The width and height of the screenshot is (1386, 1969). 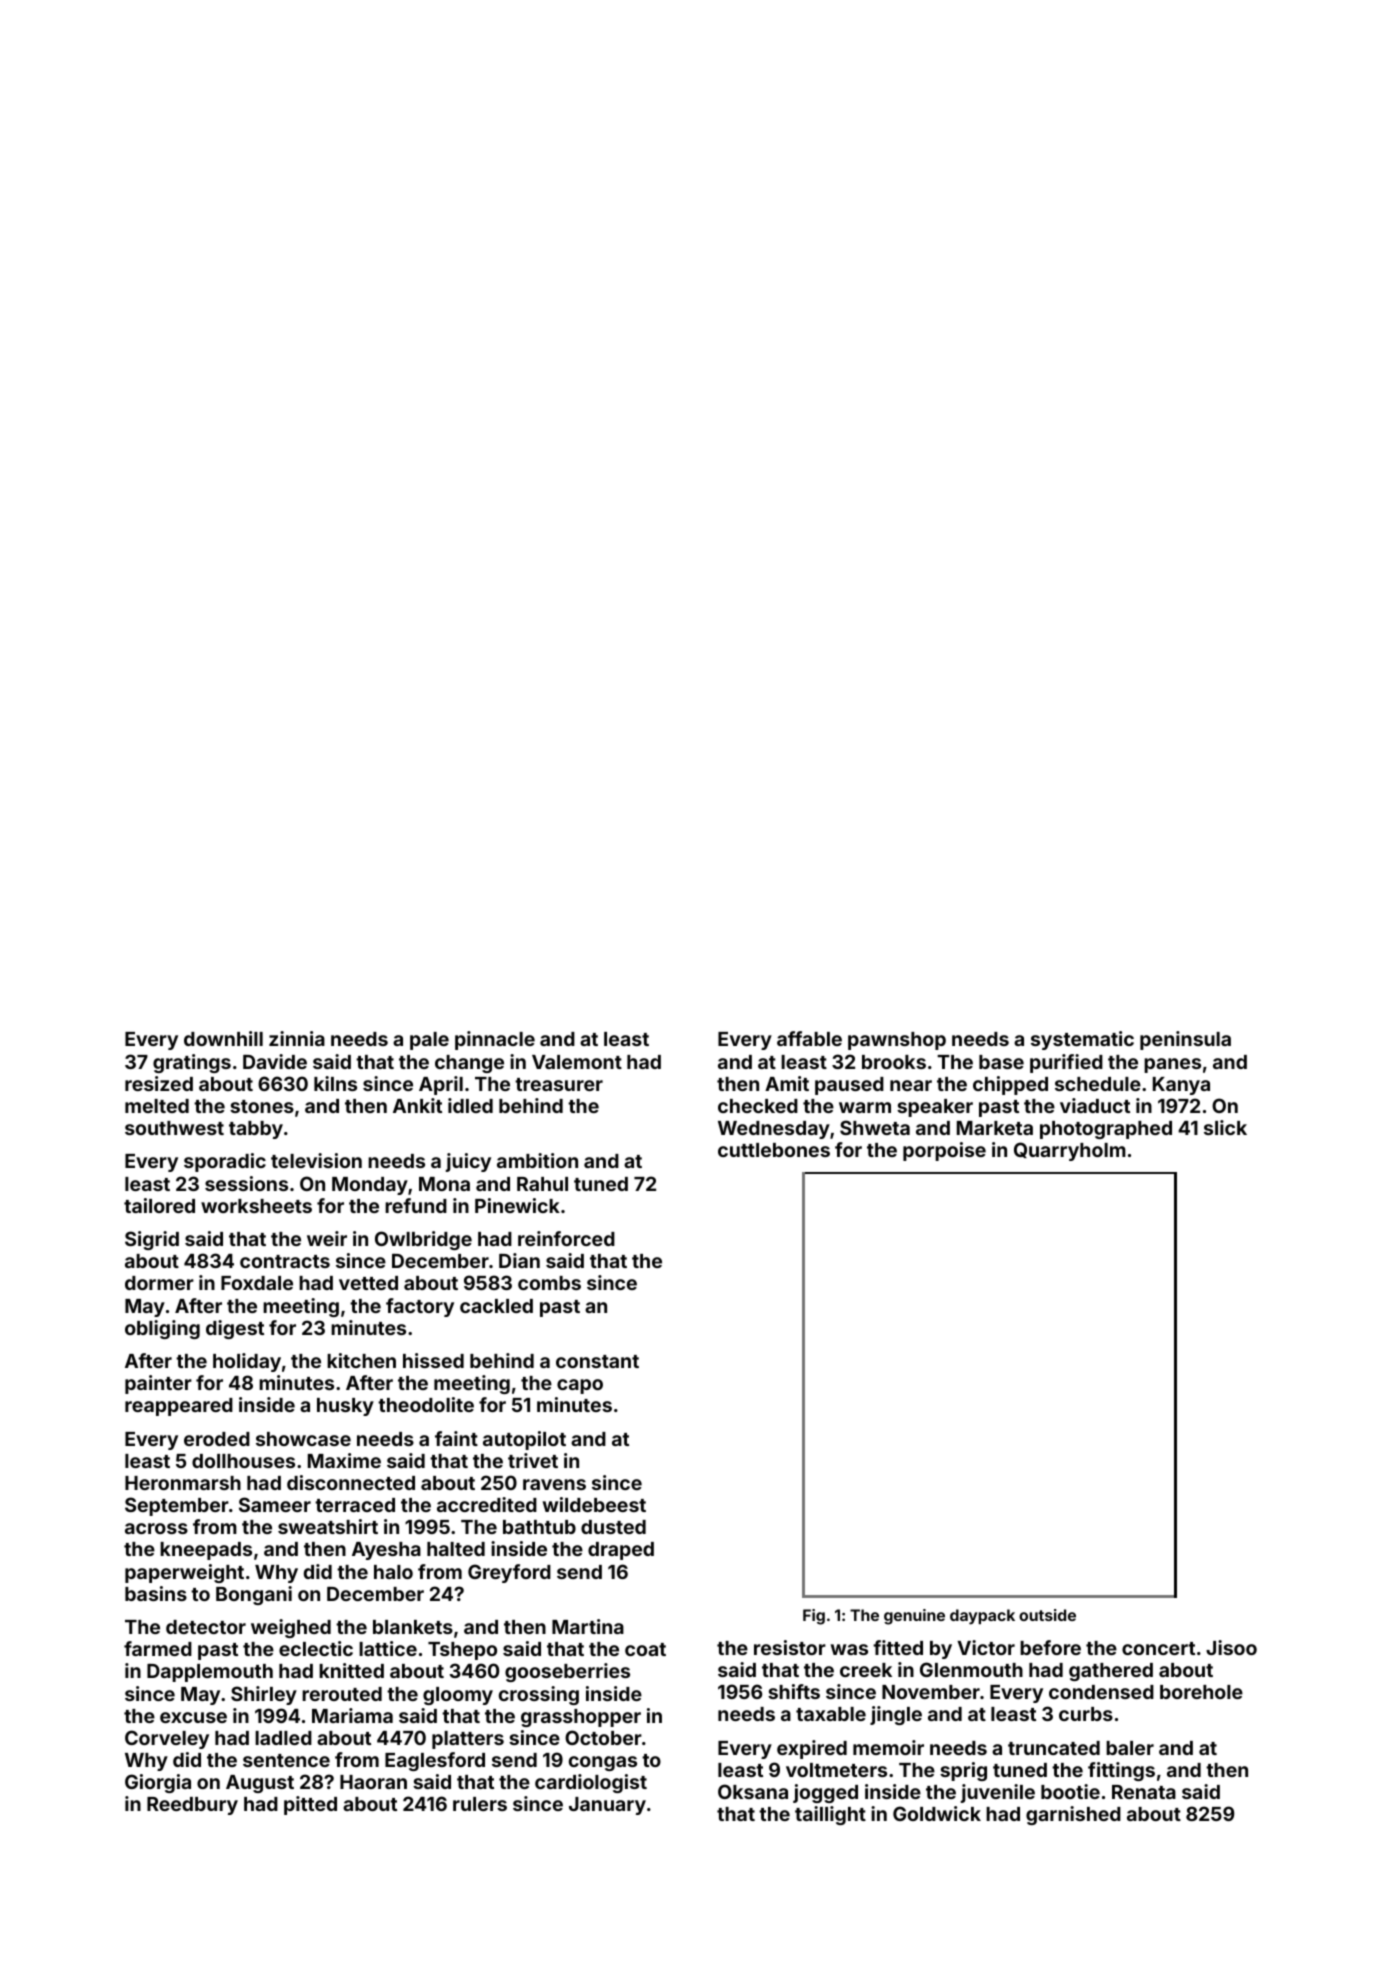 What do you see at coordinates (607, 1806) in the screenshot?
I see `January` at bounding box center [607, 1806].
